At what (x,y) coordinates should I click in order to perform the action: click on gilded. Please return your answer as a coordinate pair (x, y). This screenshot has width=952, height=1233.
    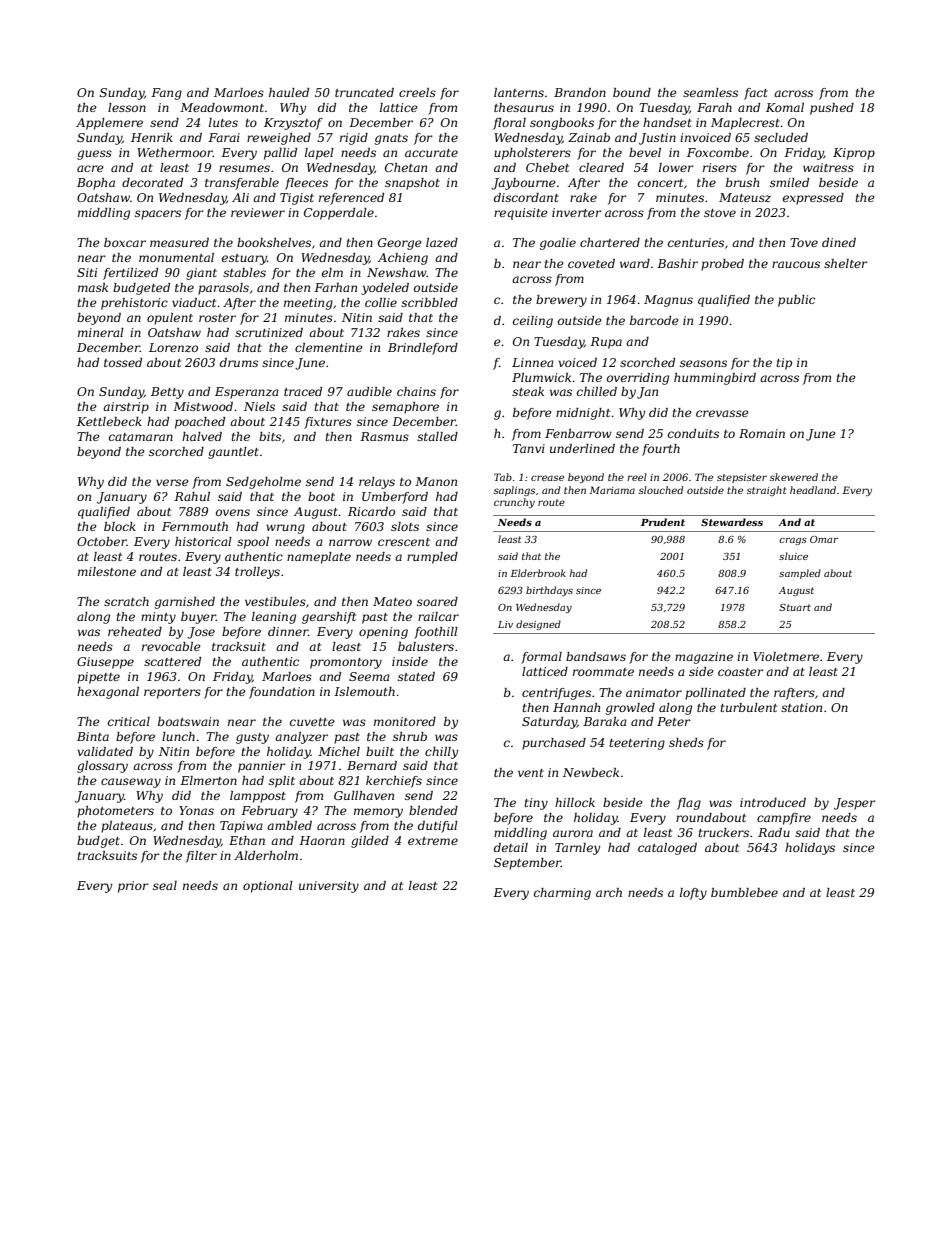
    Looking at the image, I should click on (370, 842).
